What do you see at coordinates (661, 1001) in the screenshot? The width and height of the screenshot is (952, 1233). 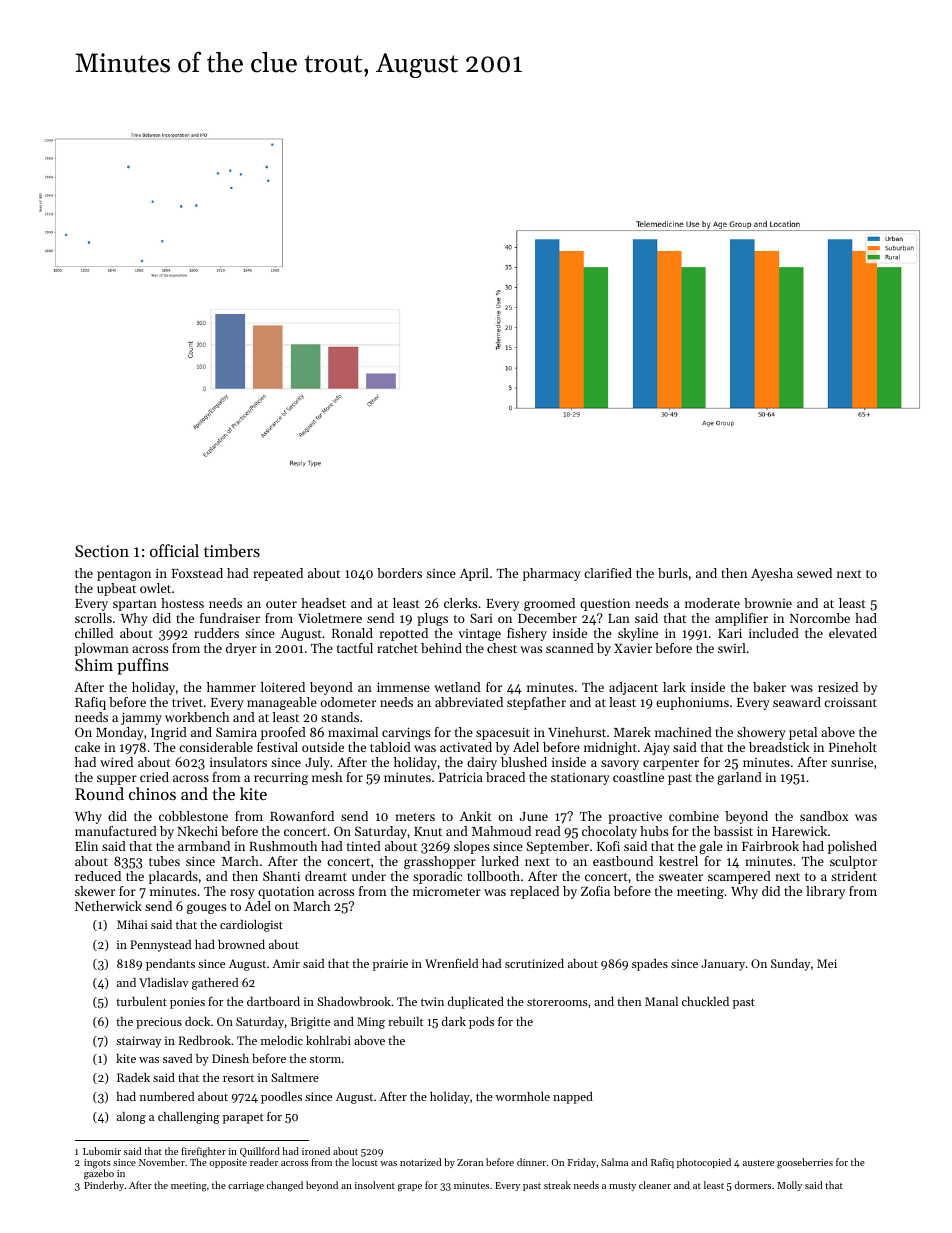 I see `Manal` at bounding box center [661, 1001].
